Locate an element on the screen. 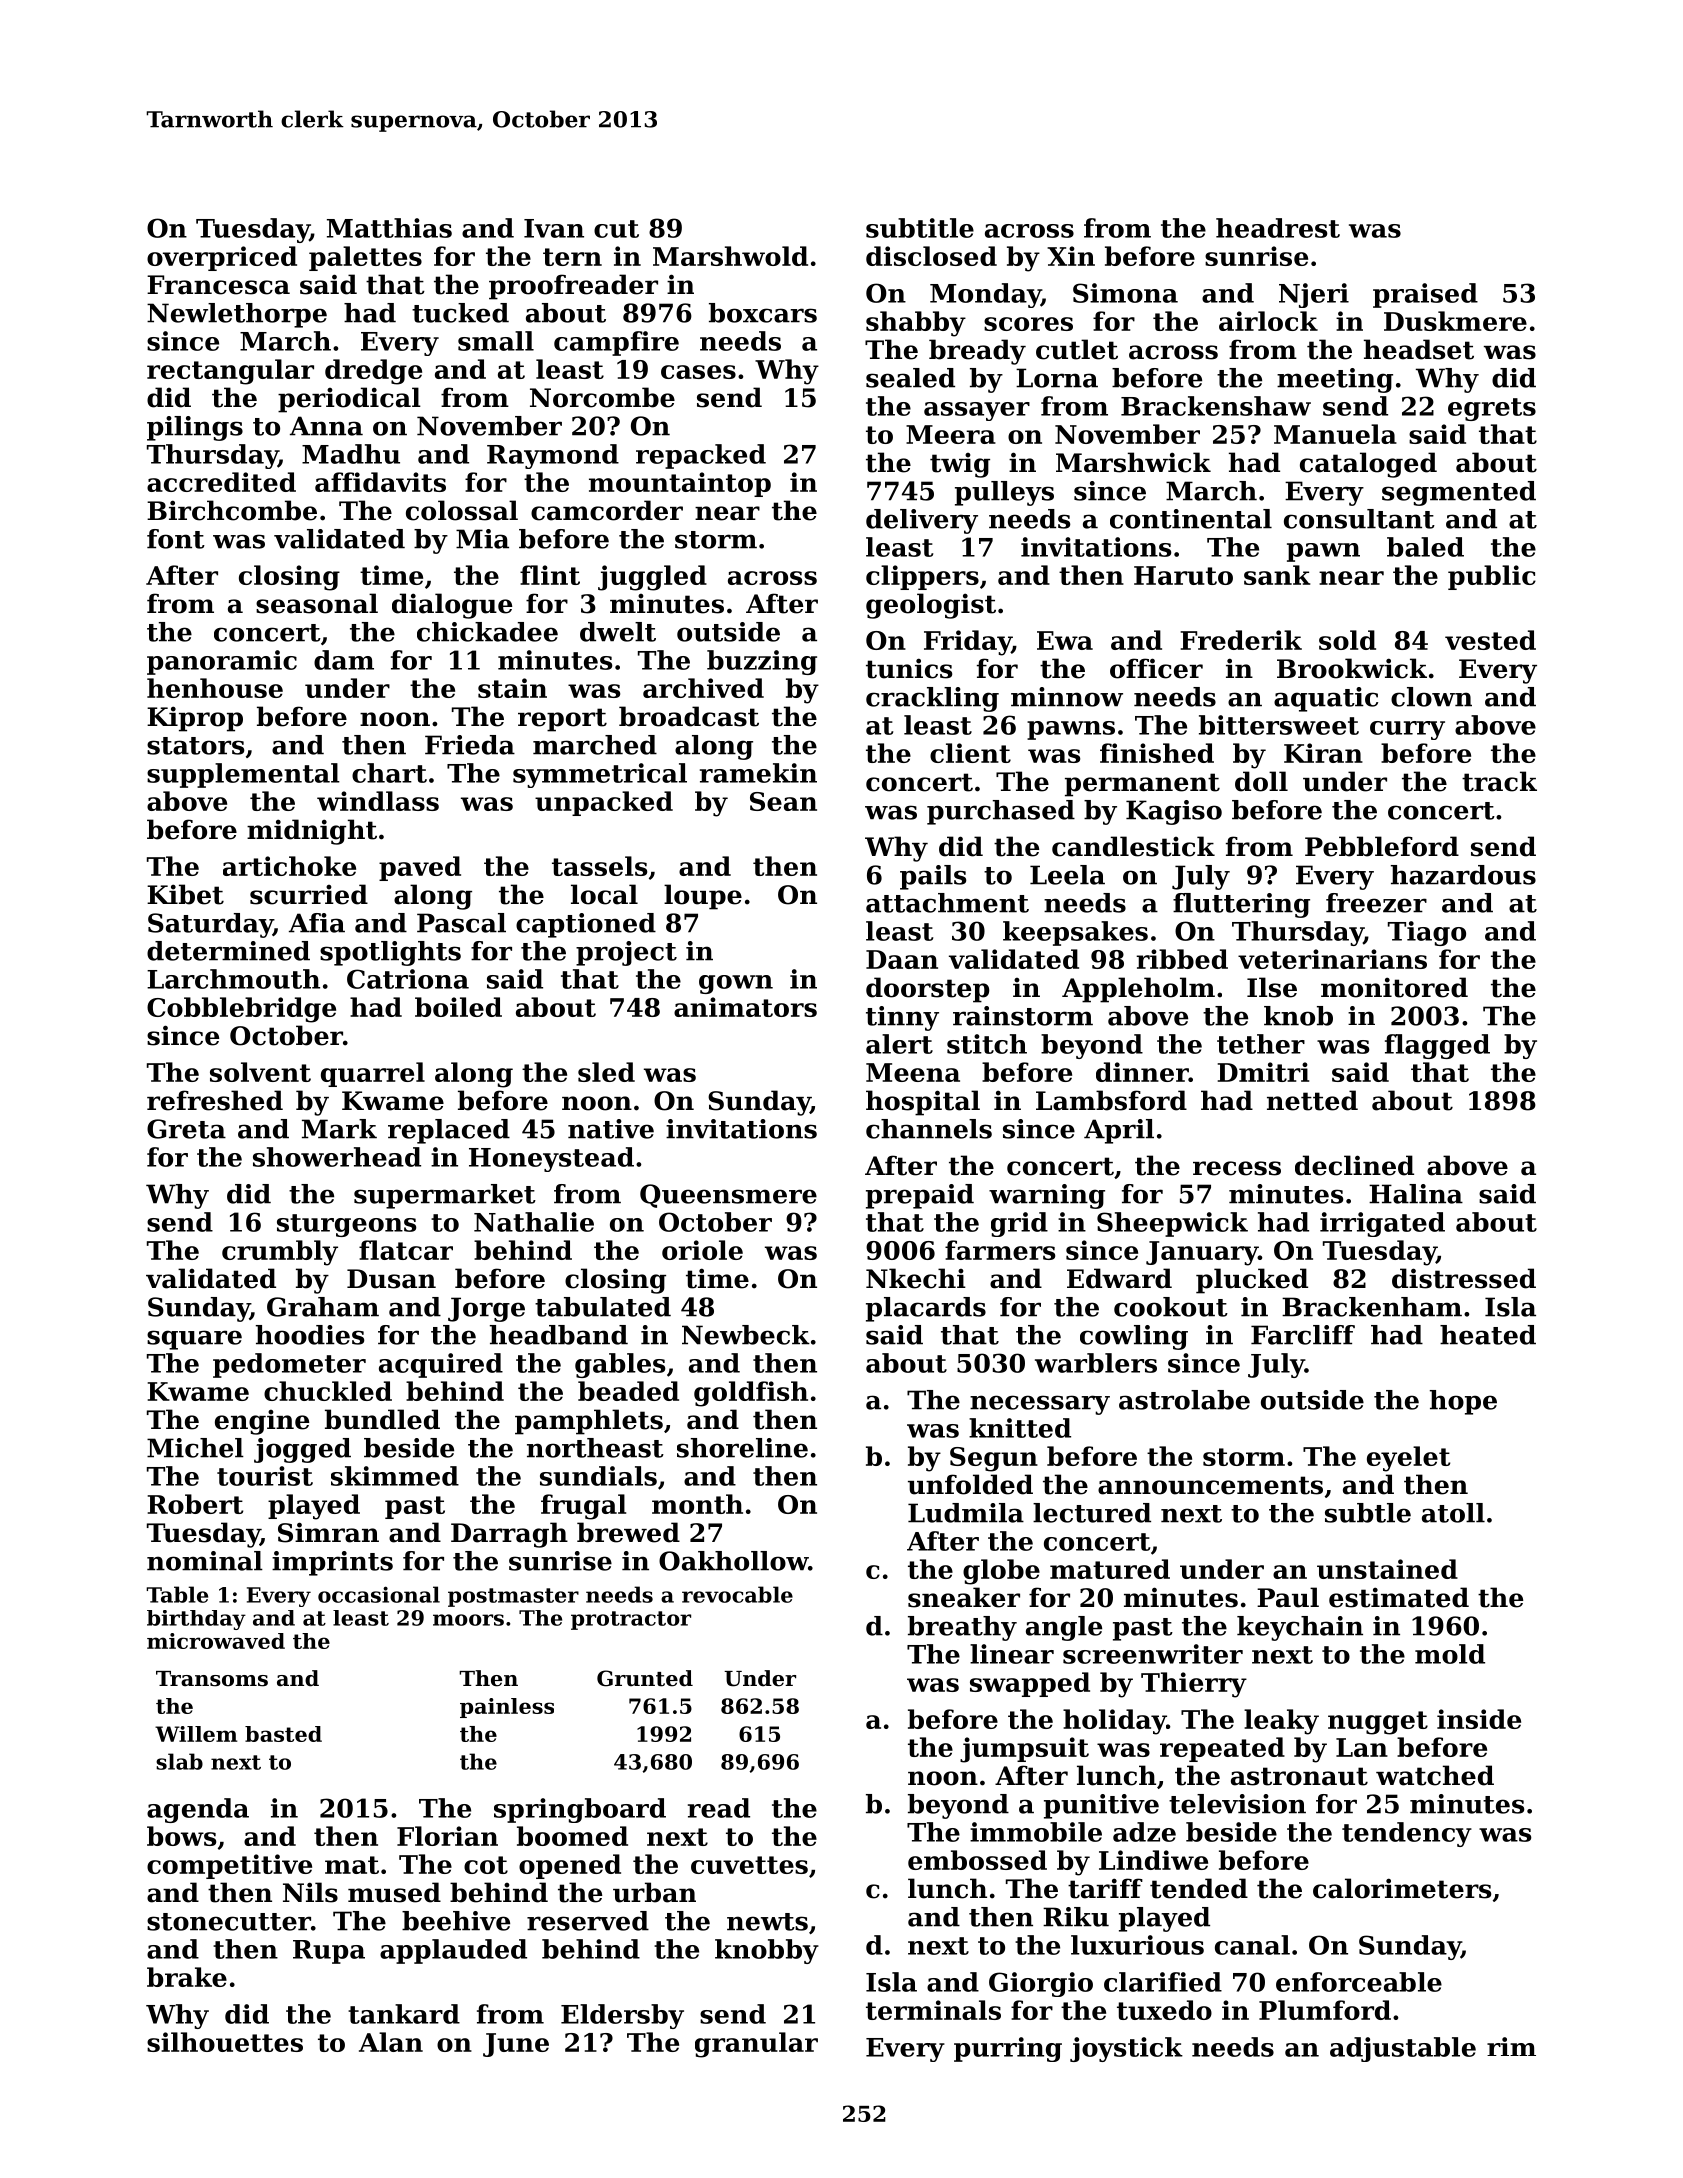 The image size is (1683, 2178). clown is located at coordinates (1431, 697).
